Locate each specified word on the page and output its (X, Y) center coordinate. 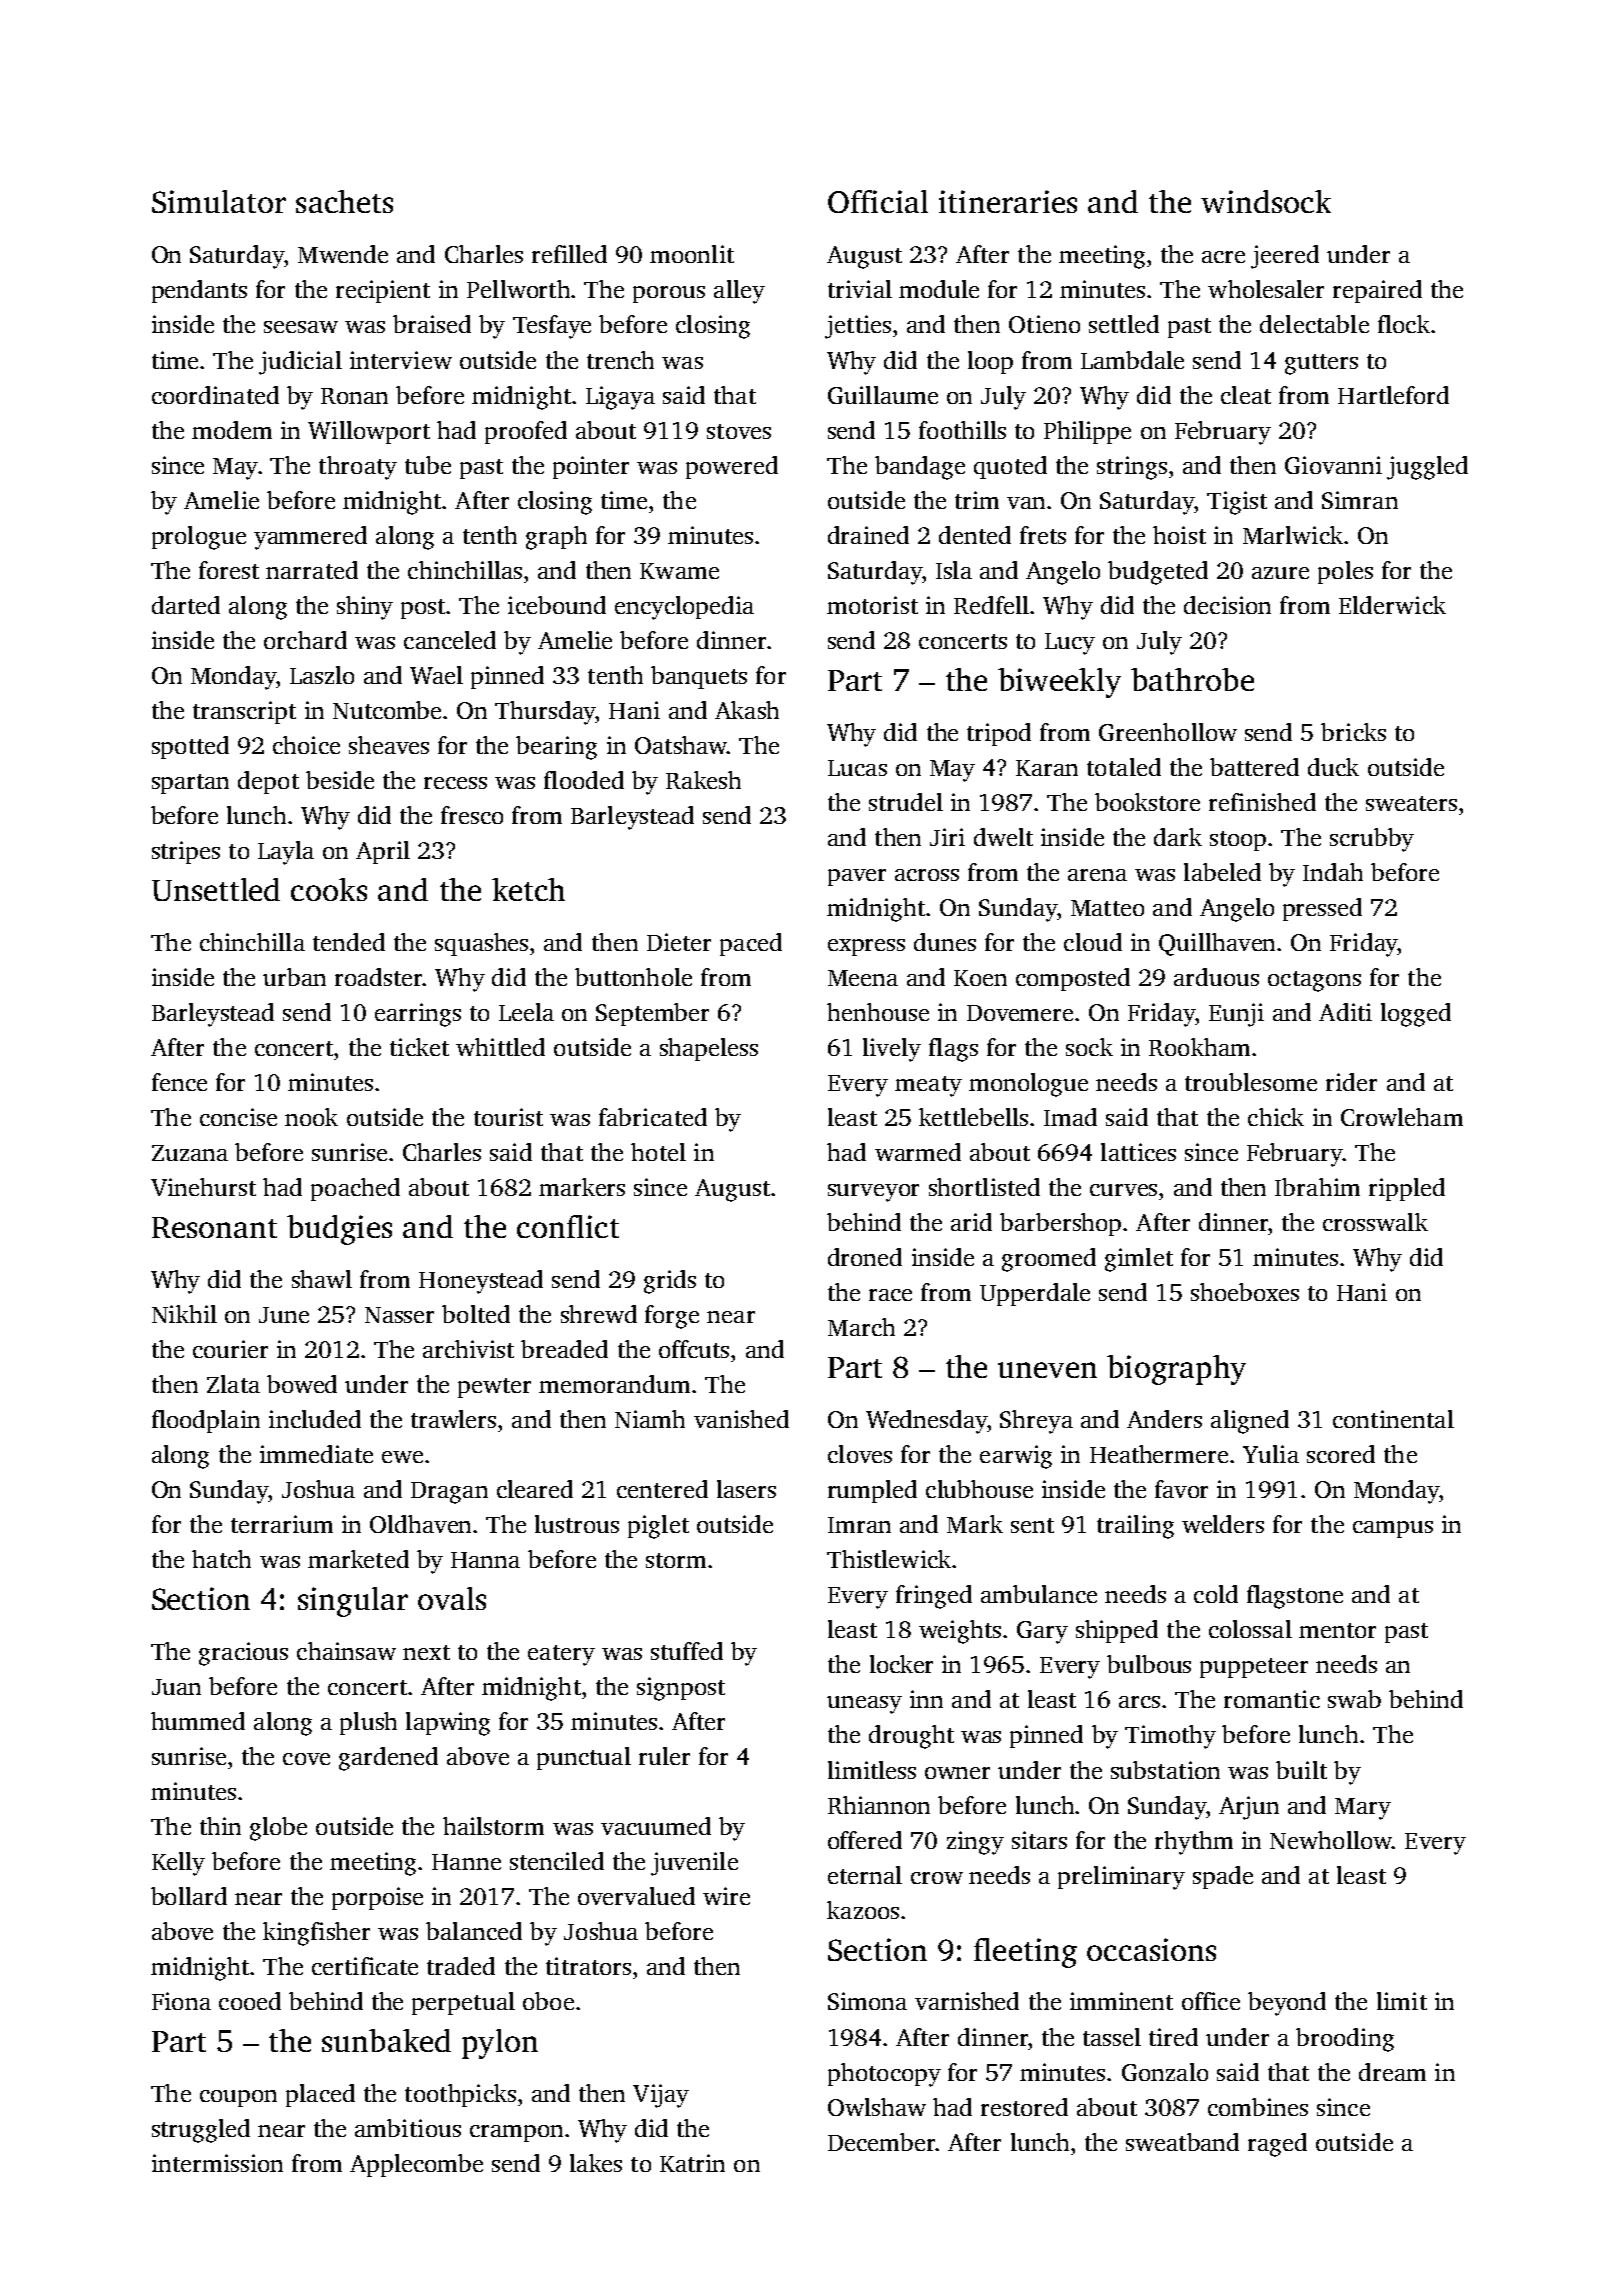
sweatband (1182, 2142)
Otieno (1044, 324)
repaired (1377, 291)
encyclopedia (684, 608)
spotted (190, 747)
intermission (217, 2163)
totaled (1124, 767)
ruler (664, 1756)
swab (1354, 1699)
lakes (596, 2163)
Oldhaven (420, 1524)
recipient (383, 291)
